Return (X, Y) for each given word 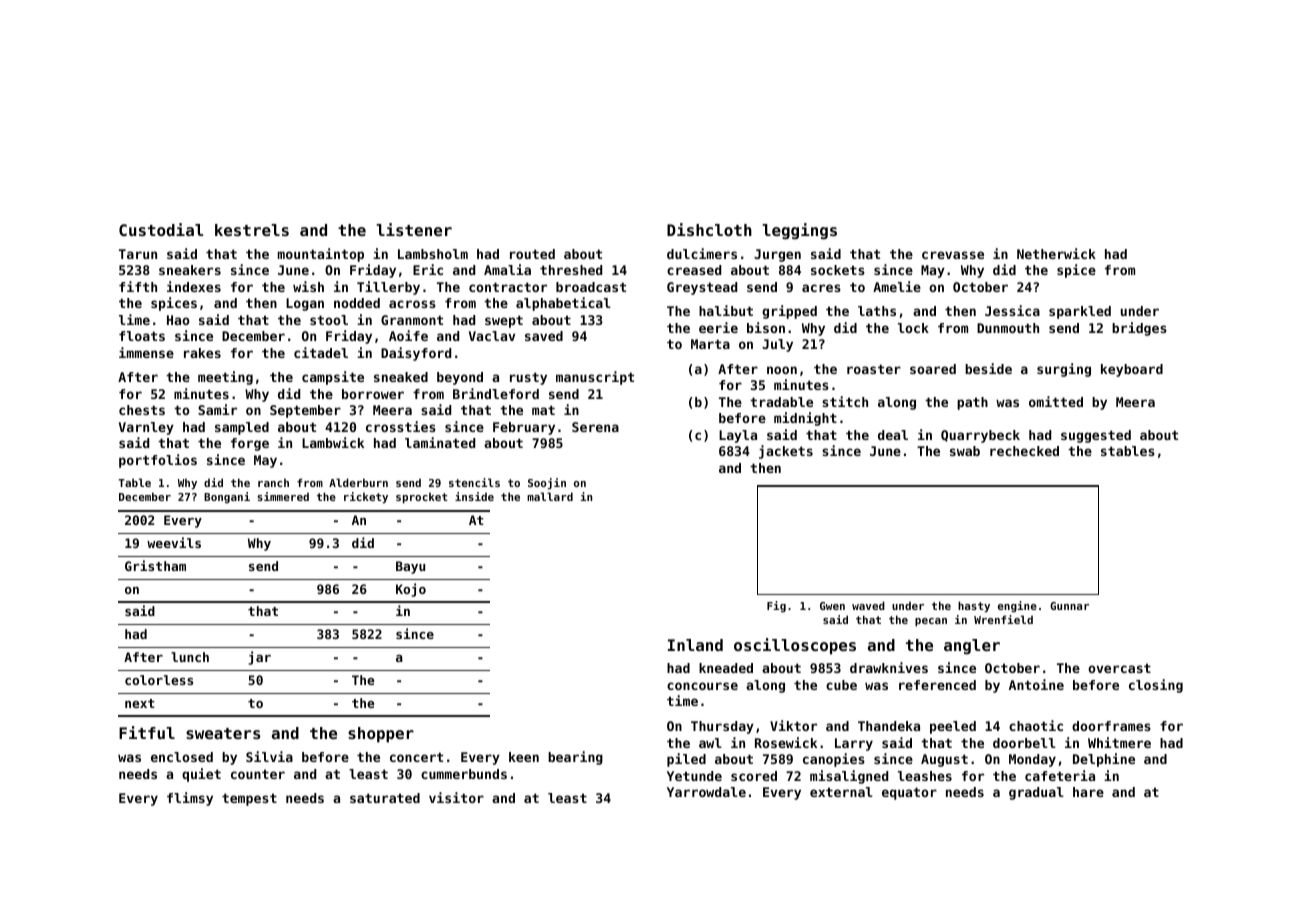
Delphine (1104, 760)
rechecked (1024, 451)
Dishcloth (709, 229)
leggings (799, 231)
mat (543, 410)
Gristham (155, 565)
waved (868, 605)
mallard (550, 496)
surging (1064, 370)
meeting (225, 378)
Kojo (411, 590)
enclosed (182, 757)
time (682, 700)
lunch (190, 657)
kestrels (252, 230)
